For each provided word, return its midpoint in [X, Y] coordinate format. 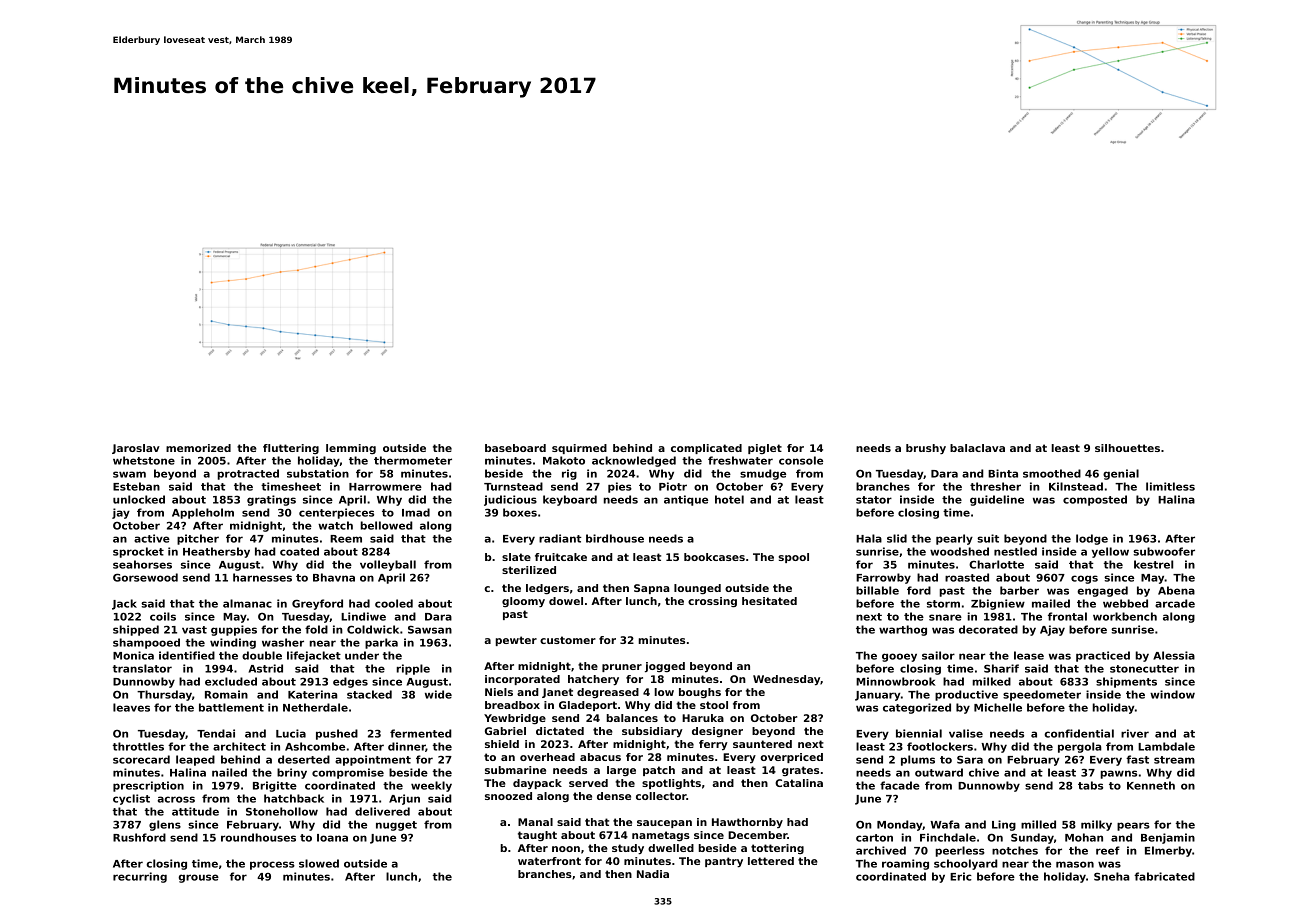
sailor [938, 655]
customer [568, 640]
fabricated [1164, 876]
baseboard [515, 448]
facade [900, 785]
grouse [198, 878]
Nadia [653, 874]
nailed [229, 772]
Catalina [799, 783]
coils [163, 616]
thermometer [413, 460]
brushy [926, 449]
